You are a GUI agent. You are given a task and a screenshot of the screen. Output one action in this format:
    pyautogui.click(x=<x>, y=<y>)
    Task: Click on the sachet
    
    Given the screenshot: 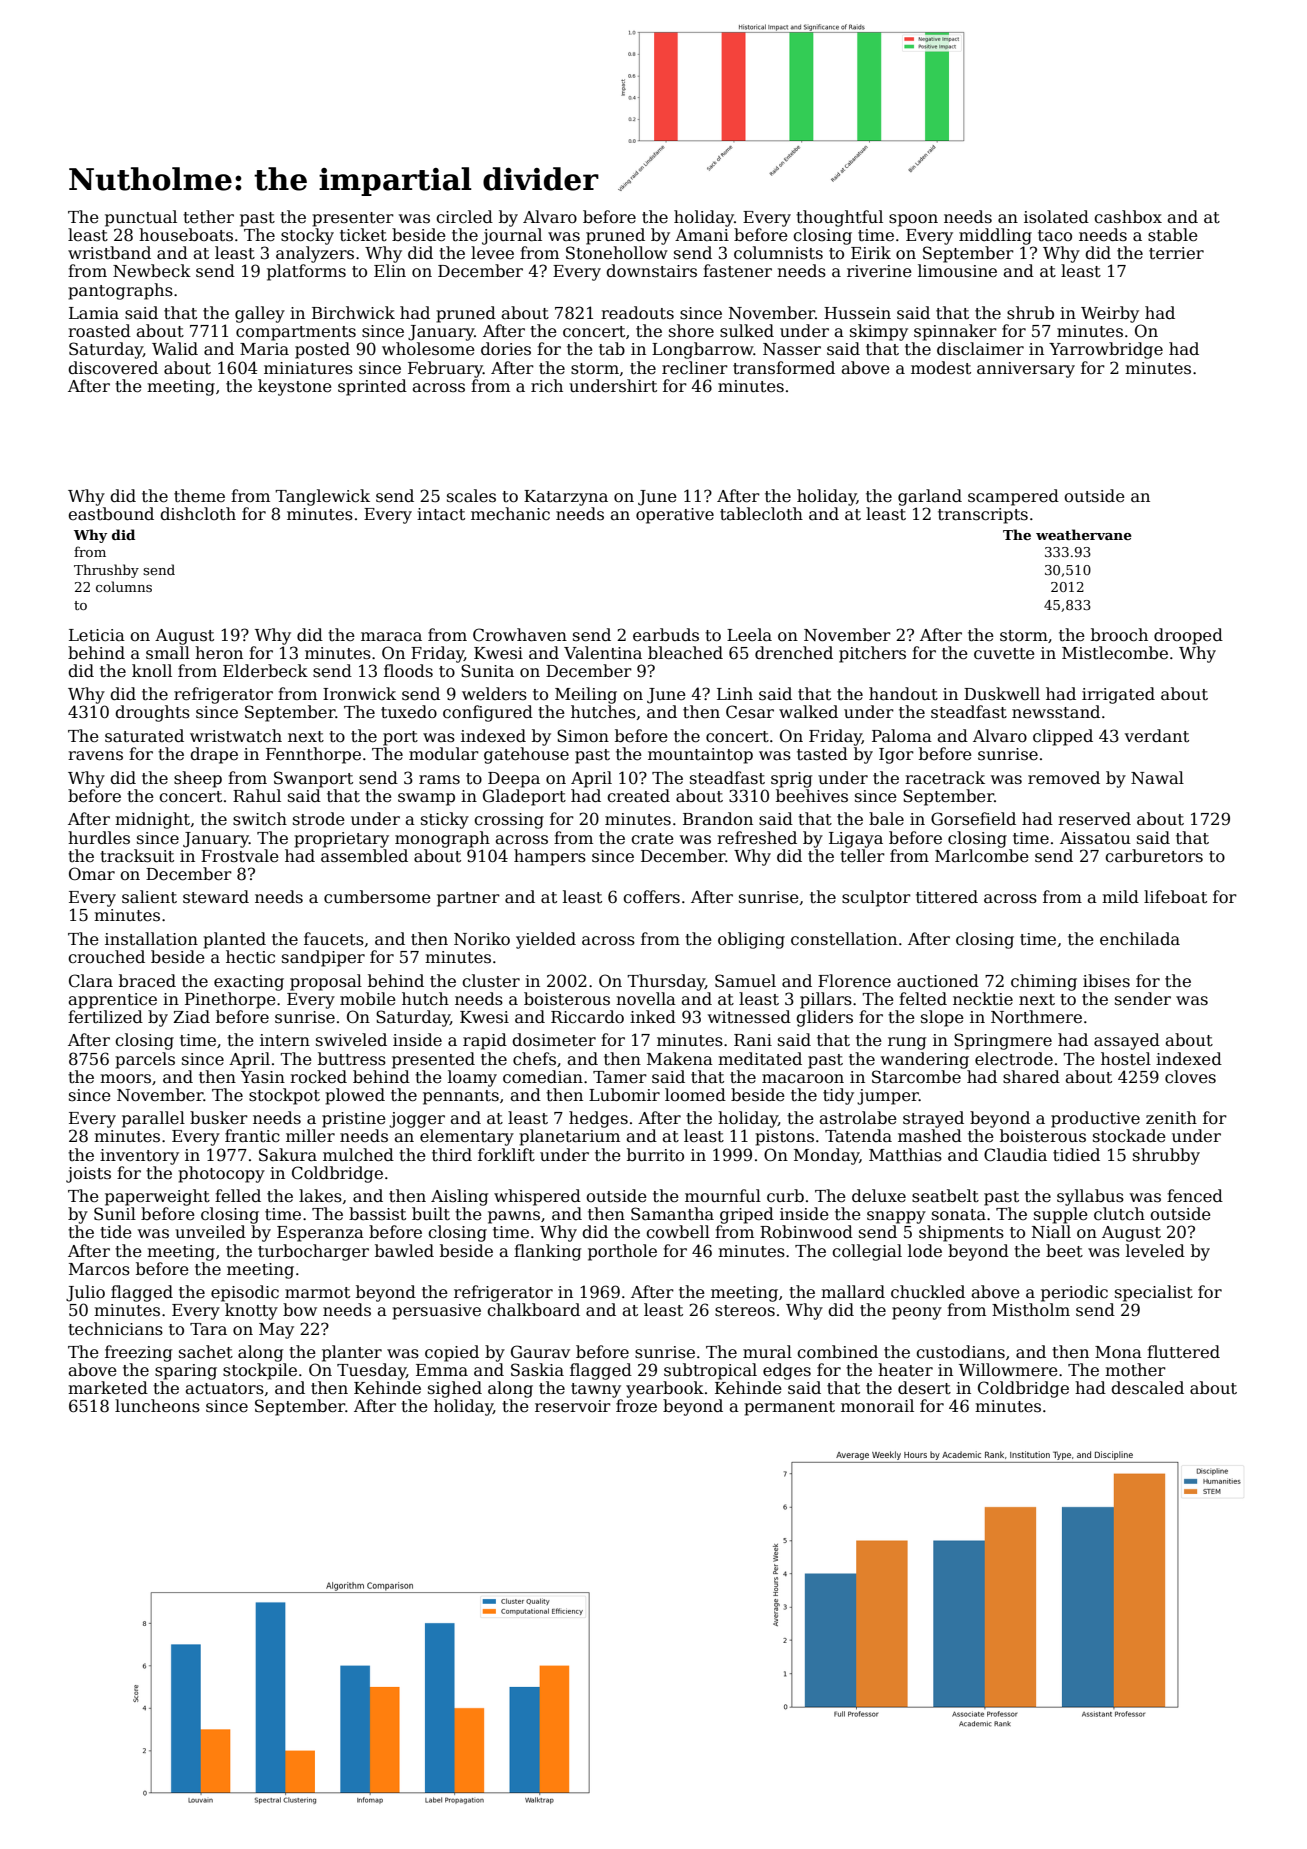 What is the action you would take?
    pyautogui.click(x=206, y=1352)
